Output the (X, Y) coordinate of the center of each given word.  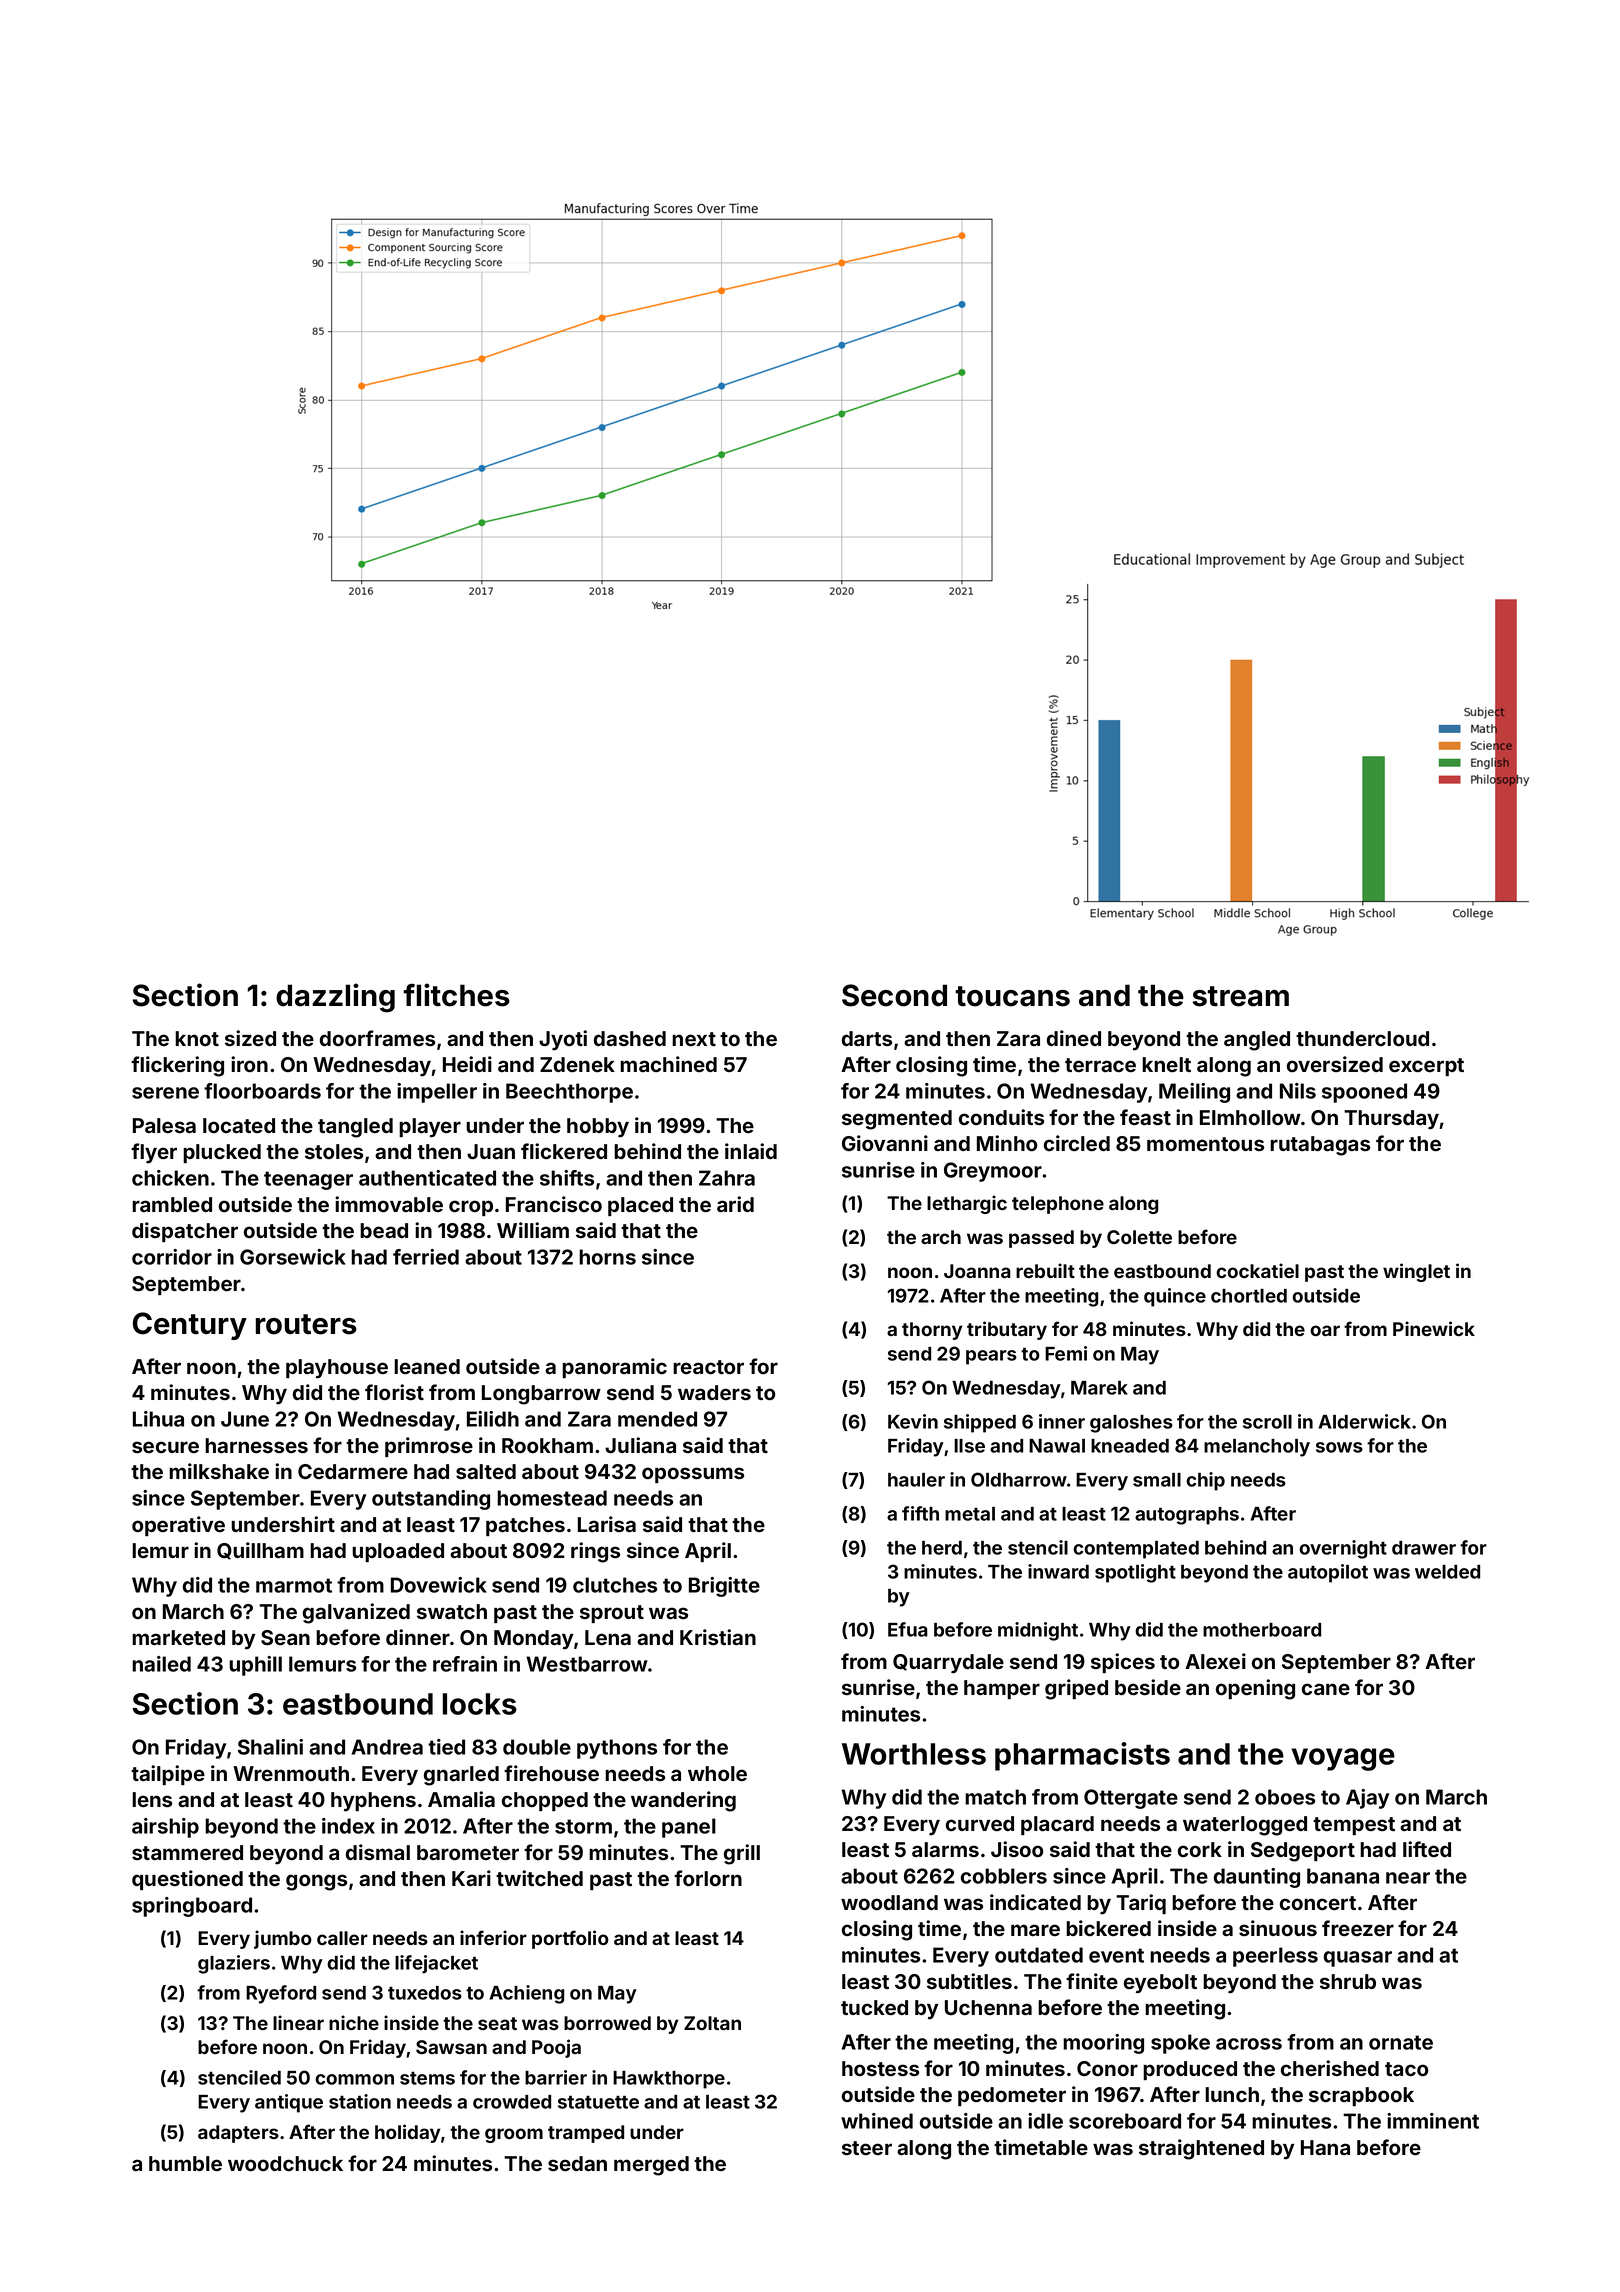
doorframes (377, 1038)
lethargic (967, 1204)
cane (1326, 1689)
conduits (1001, 1117)
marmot (294, 1585)
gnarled (461, 1776)
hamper (1002, 1689)
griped (1076, 1689)
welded (1447, 1572)
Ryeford (281, 1994)
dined (1074, 1038)
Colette (1139, 1237)
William (533, 1230)
